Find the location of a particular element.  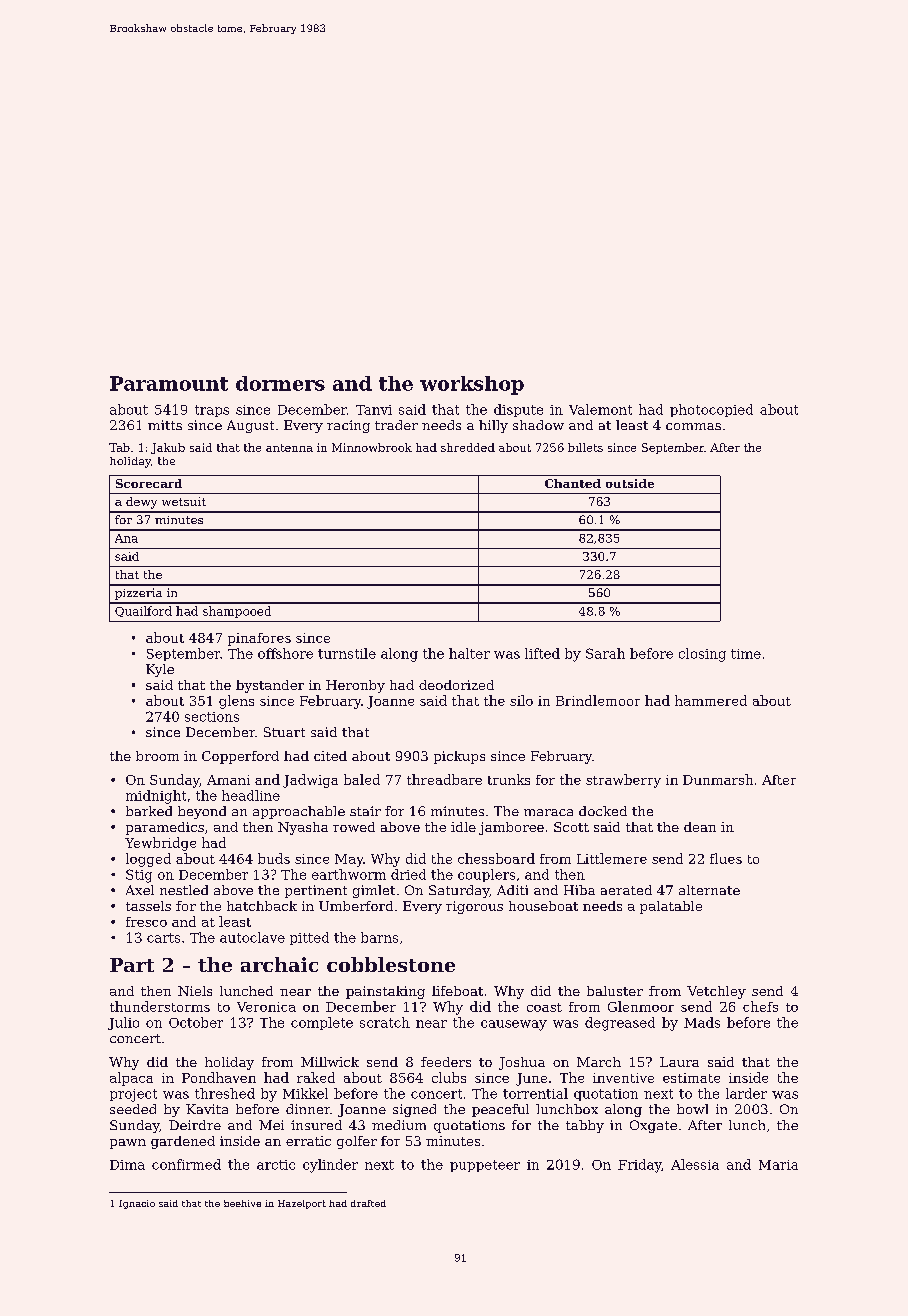

puppeteer is located at coordinates (485, 1166).
